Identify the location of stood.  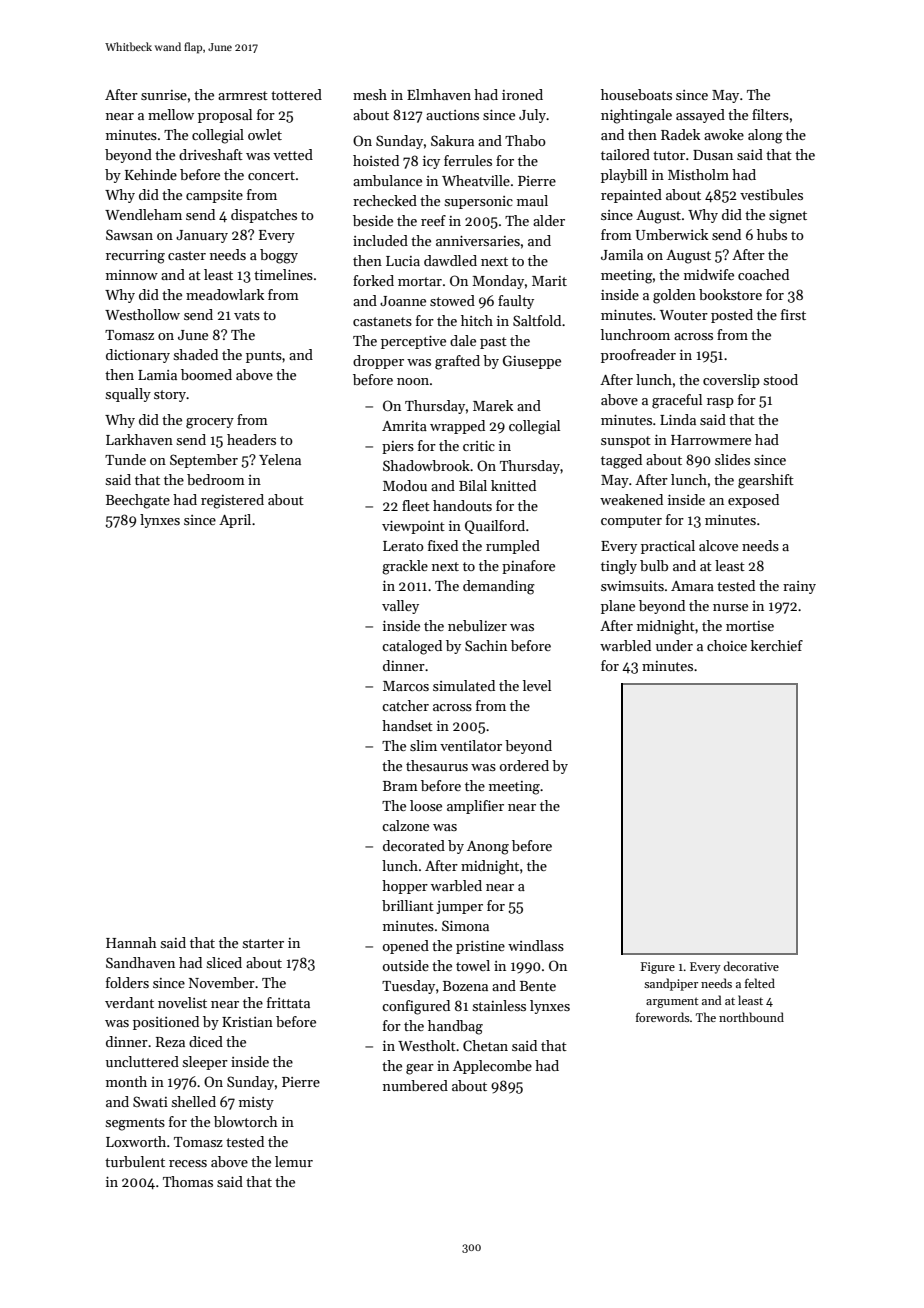
(781, 379).
